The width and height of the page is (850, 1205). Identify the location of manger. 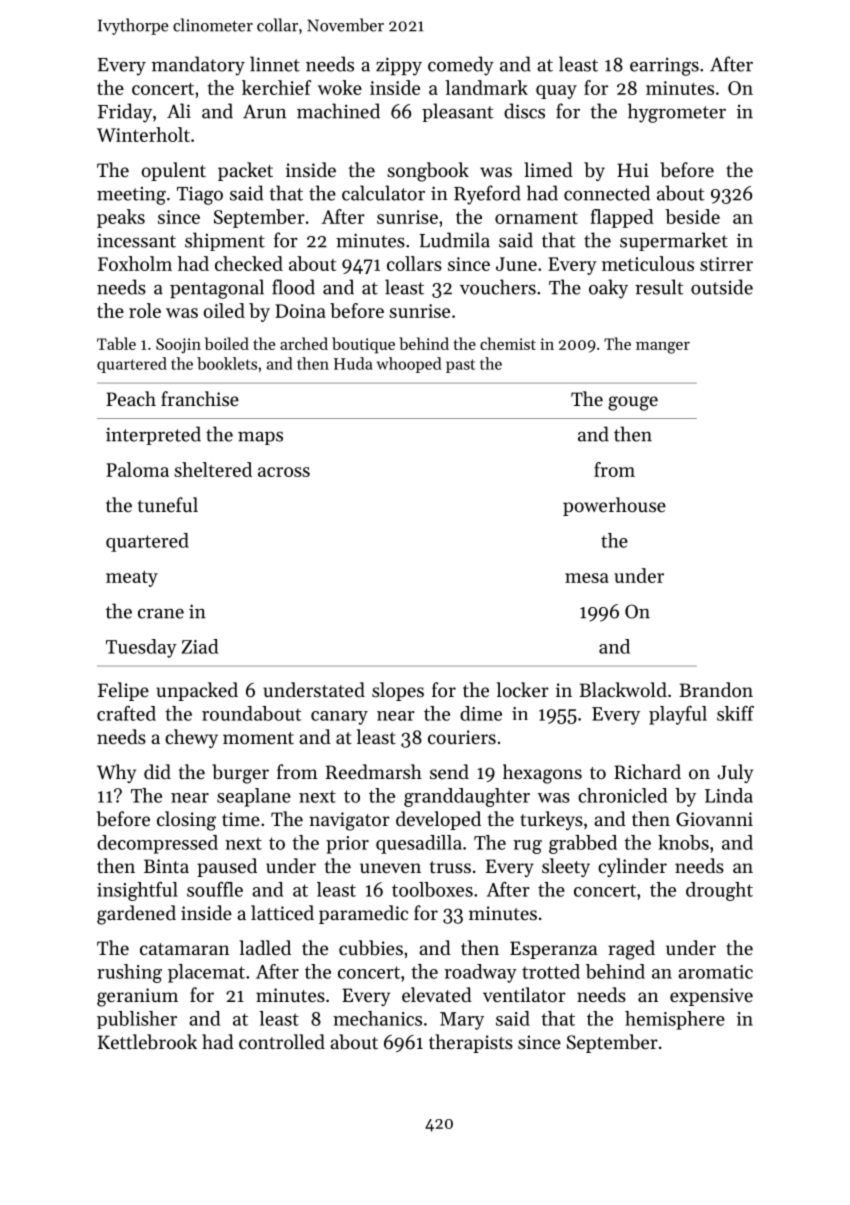
(663, 347).
